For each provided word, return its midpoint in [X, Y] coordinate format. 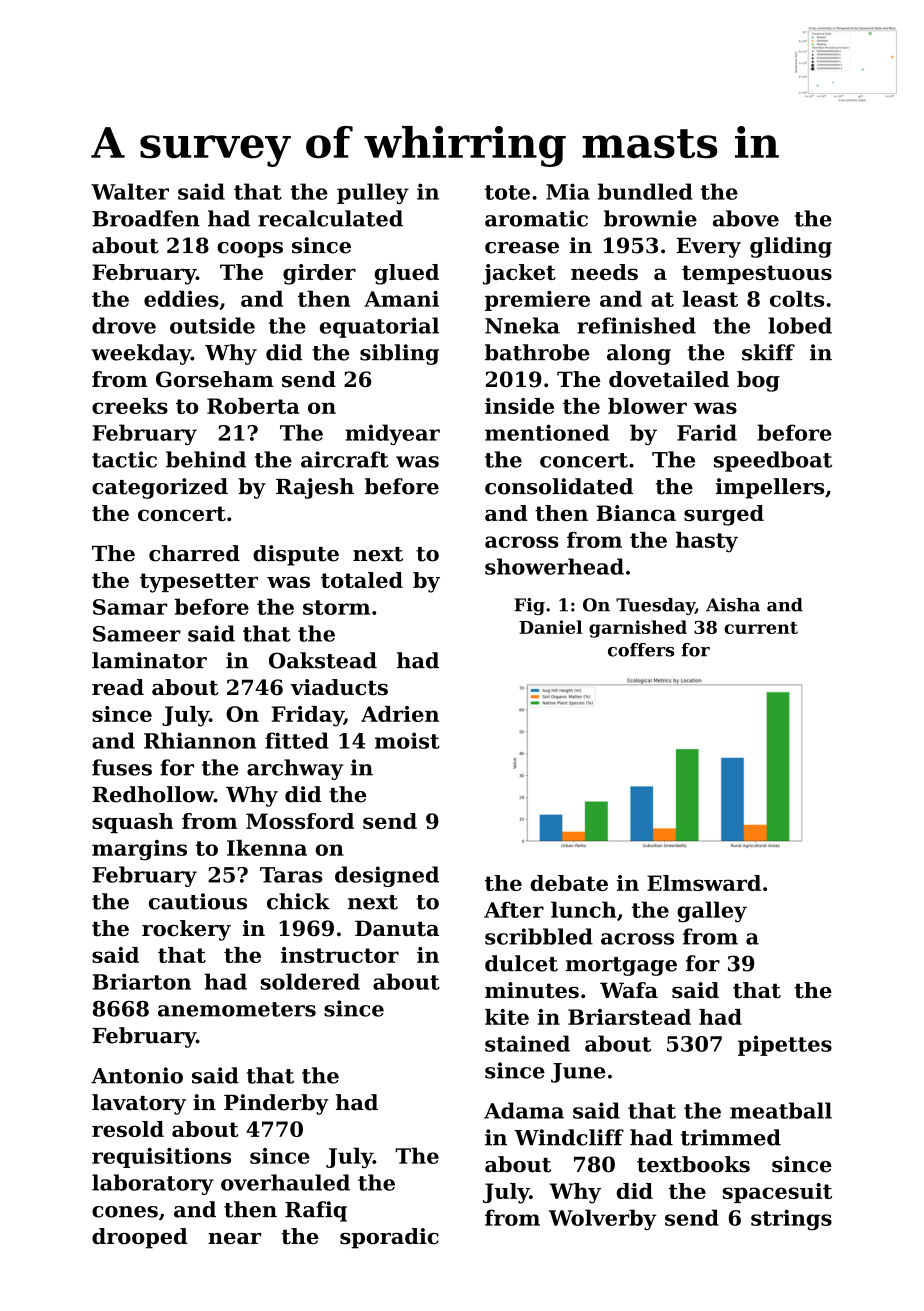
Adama [524, 1110]
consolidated [559, 486]
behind [206, 459]
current [761, 628]
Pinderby [276, 1104]
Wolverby [603, 1219]
